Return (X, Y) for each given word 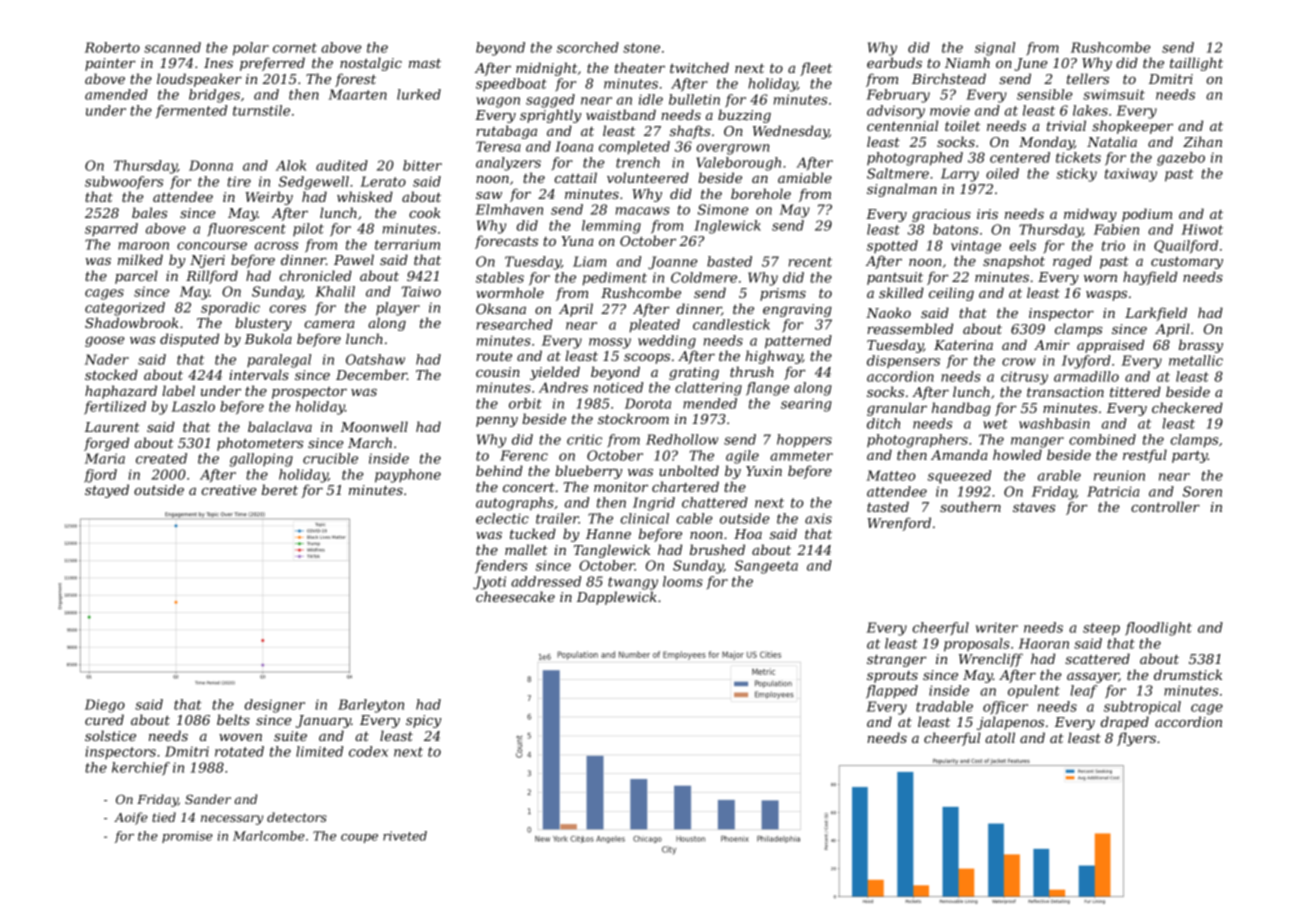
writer (997, 627)
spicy (423, 721)
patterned (798, 342)
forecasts (506, 242)
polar (251, 49)
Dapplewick (617, 598)
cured (104, 719)
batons (955, 229)
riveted (405, 836)
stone (641, 48)
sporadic (230, 309)
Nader (107, 359)
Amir (1052, 345)
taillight (1196, 64)
